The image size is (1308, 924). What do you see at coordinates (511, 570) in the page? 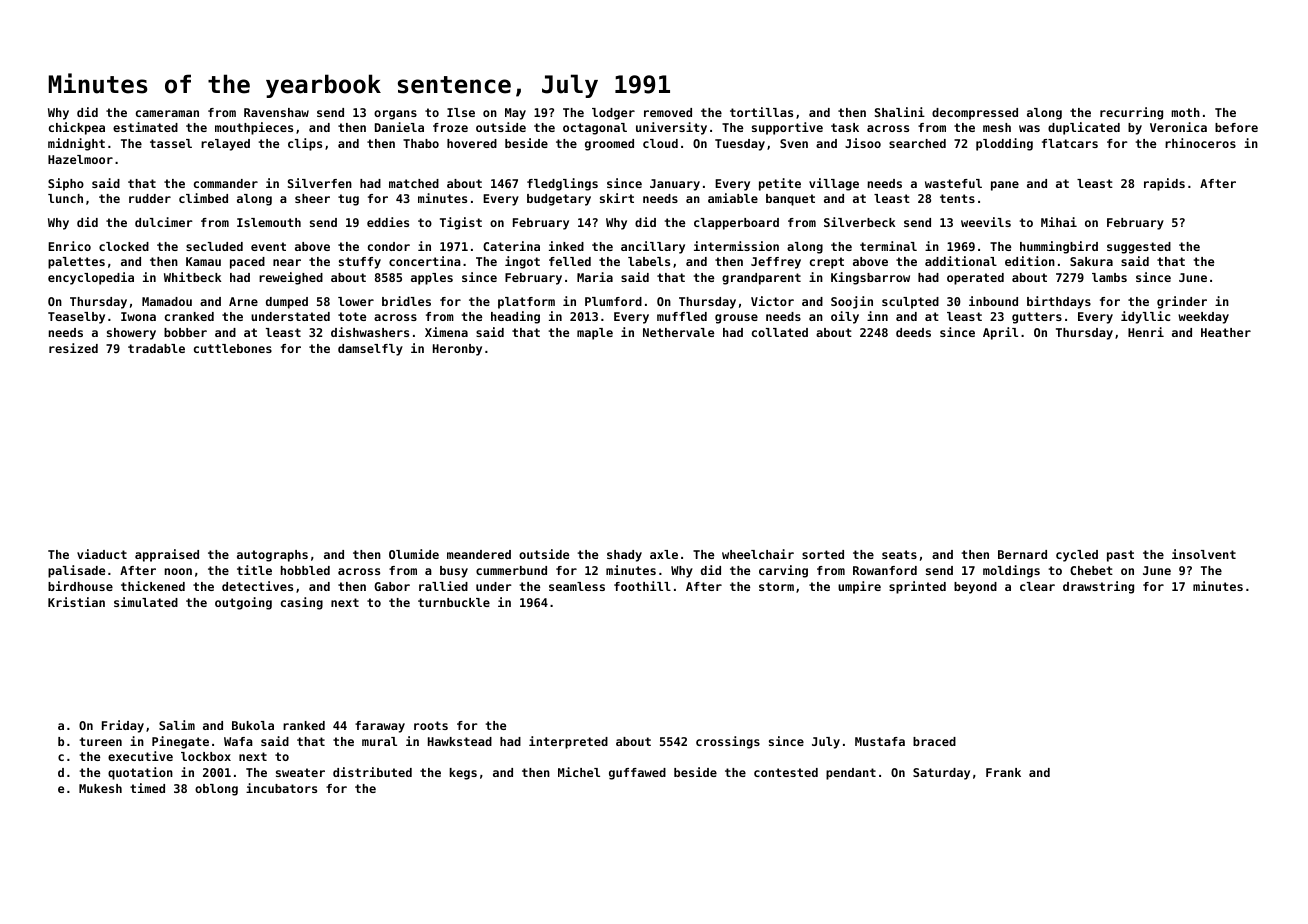
I see `cummerbund` at bounding box center [511, 570].
